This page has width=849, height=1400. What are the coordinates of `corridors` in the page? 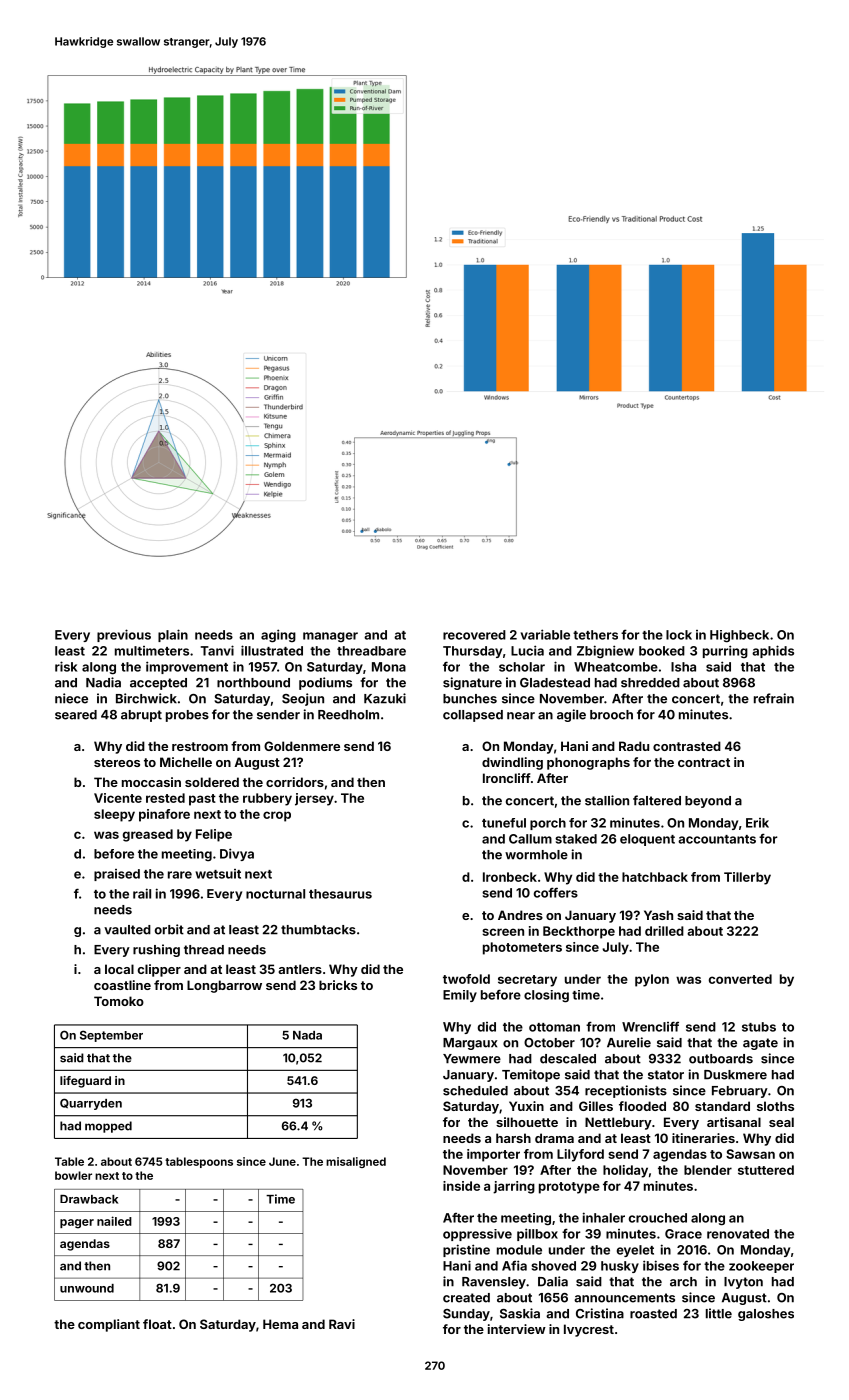 It's located at (295, 782).
